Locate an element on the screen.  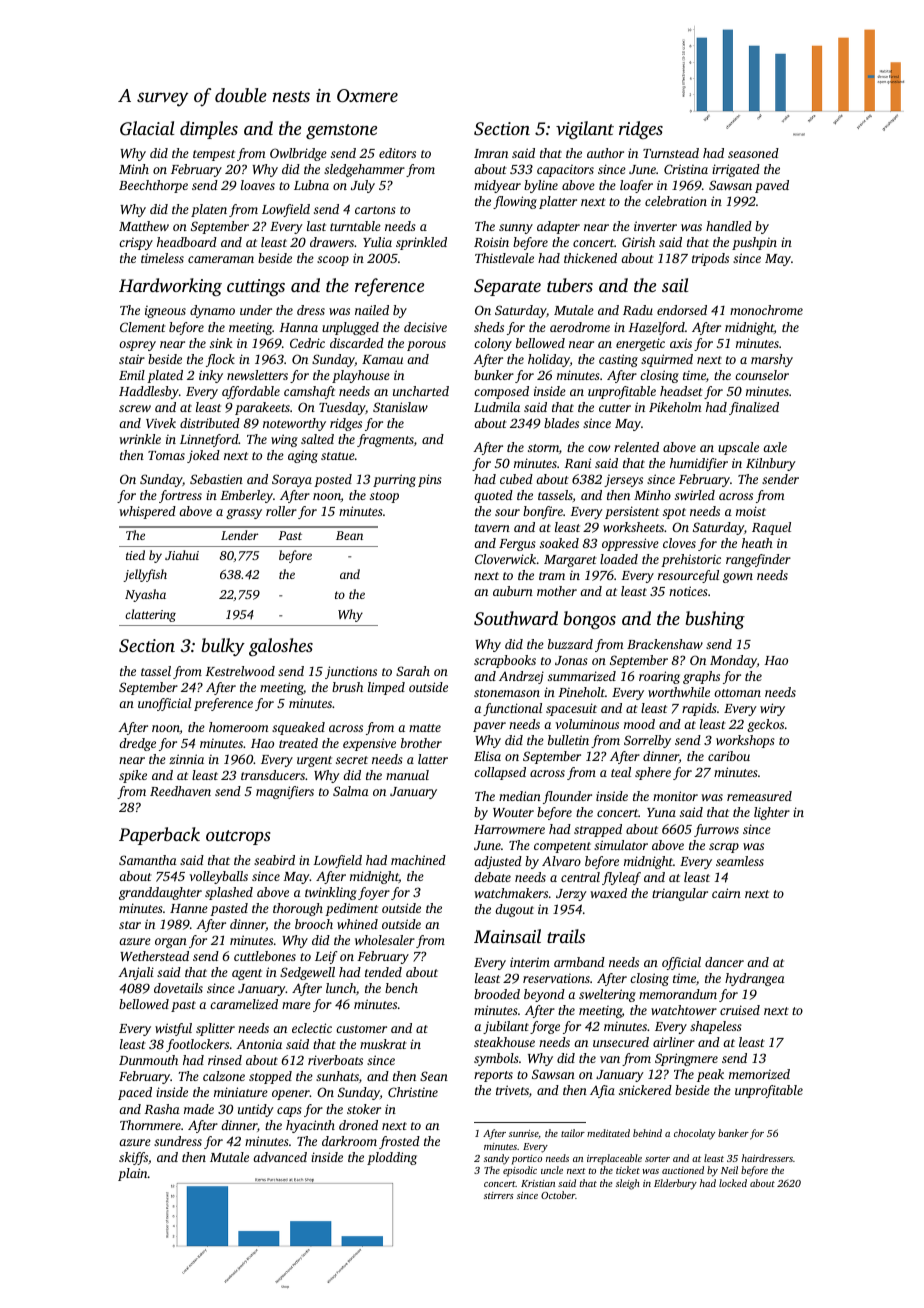
advanced is located at coordinates (280, 1157).
